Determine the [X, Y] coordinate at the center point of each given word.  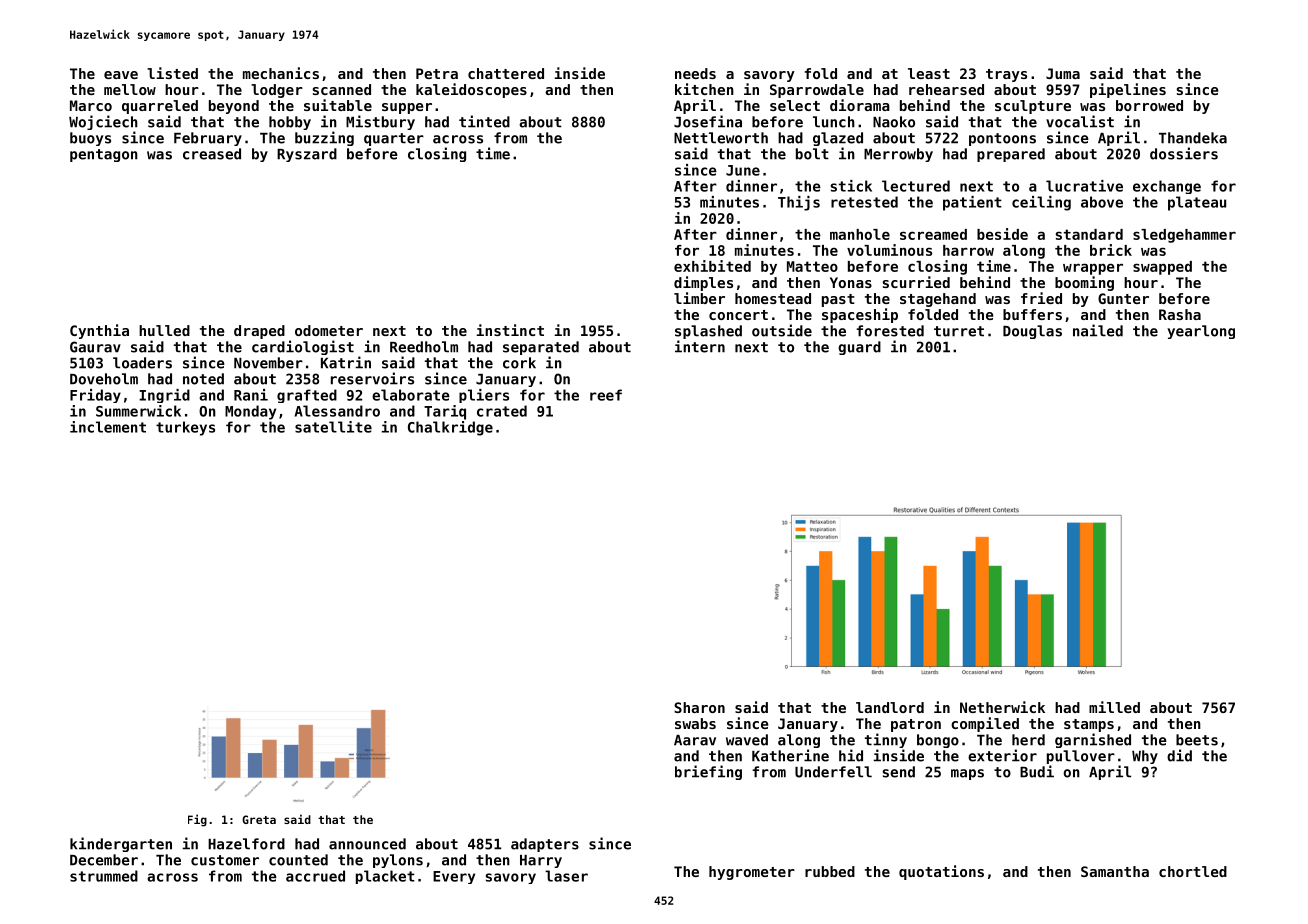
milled [1114, 707]
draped [259, 332]
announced [367, 844]
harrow [968, 250]
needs [695, 73]
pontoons [1002, 139]
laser [566, 876]
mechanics [281, 73]
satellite [333, 427]
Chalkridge [450, 428]
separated [541, 348]
